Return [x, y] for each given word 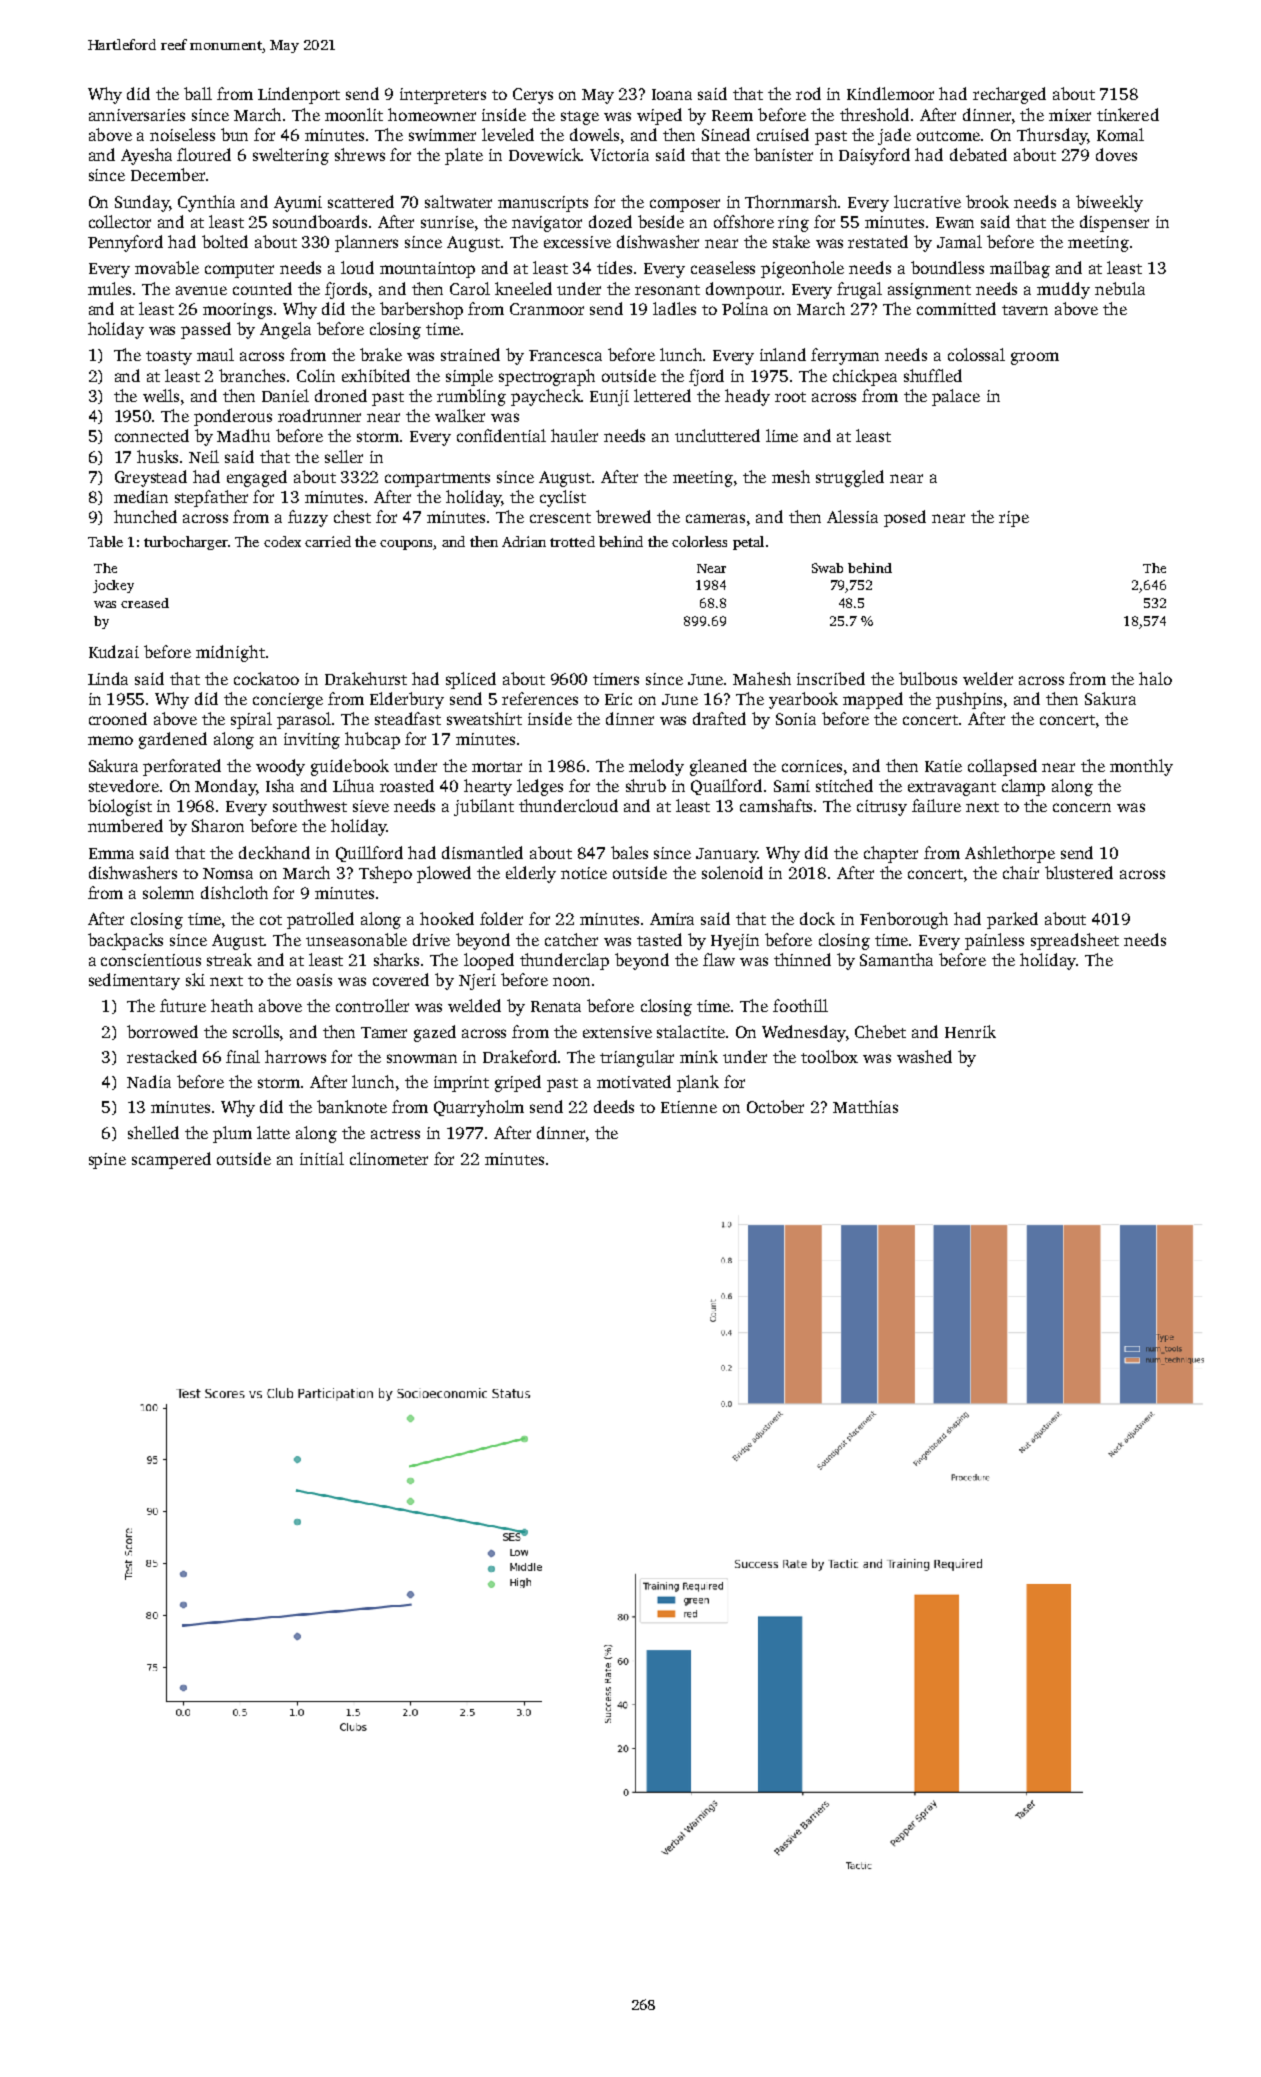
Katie [943, 766]
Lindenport [299, 95]
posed [905, 518]
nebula [1120, 288]
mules [109, 288]
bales [629, 852]
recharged [1009, 95]
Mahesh [762, 678]
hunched [145, 516]
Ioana [672, 94]
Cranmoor [547, 309]
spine [107, 1161]
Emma [111, 853]
